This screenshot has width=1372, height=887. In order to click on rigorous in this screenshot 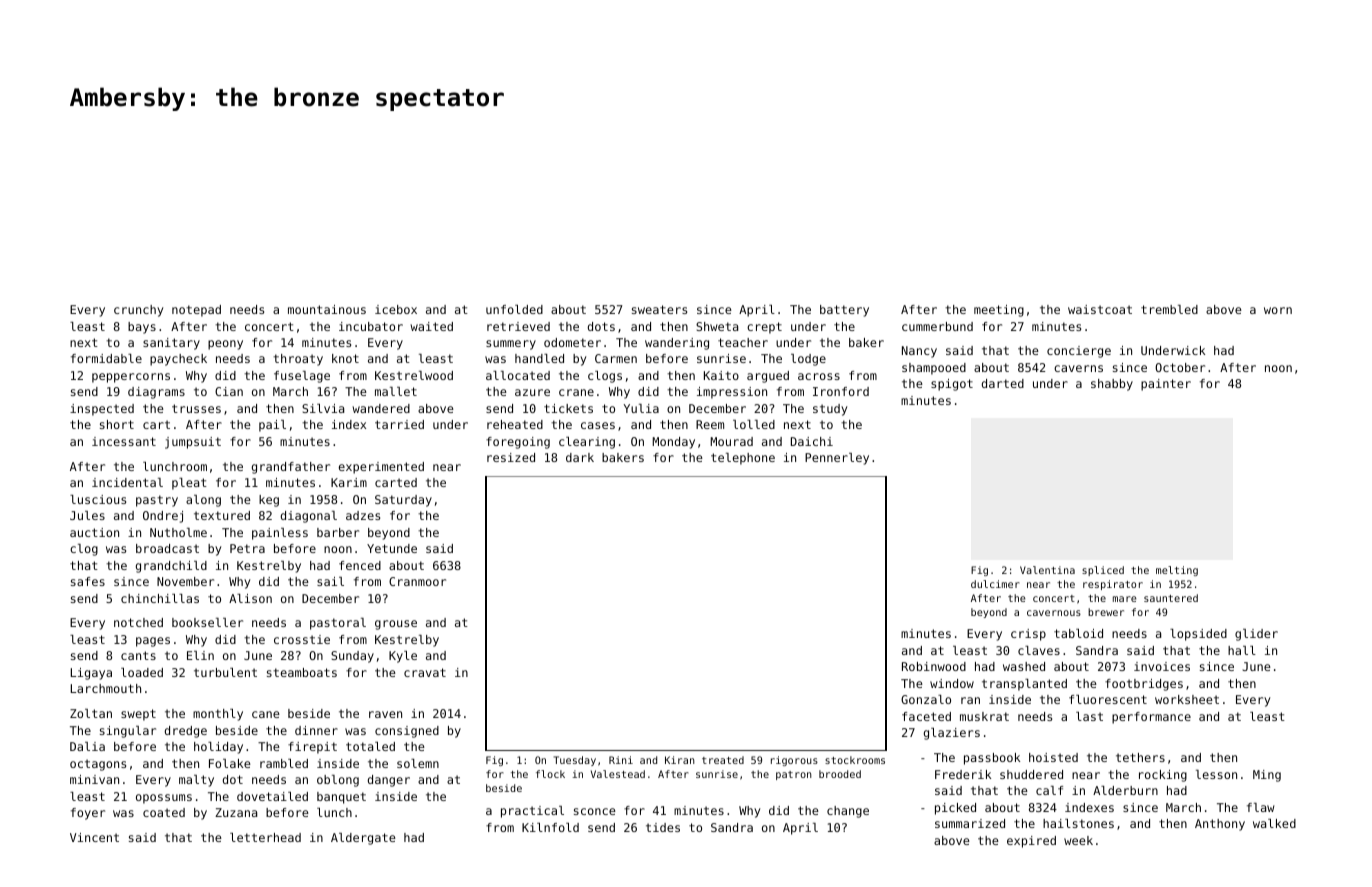, I will do `click(794, 761)`.
